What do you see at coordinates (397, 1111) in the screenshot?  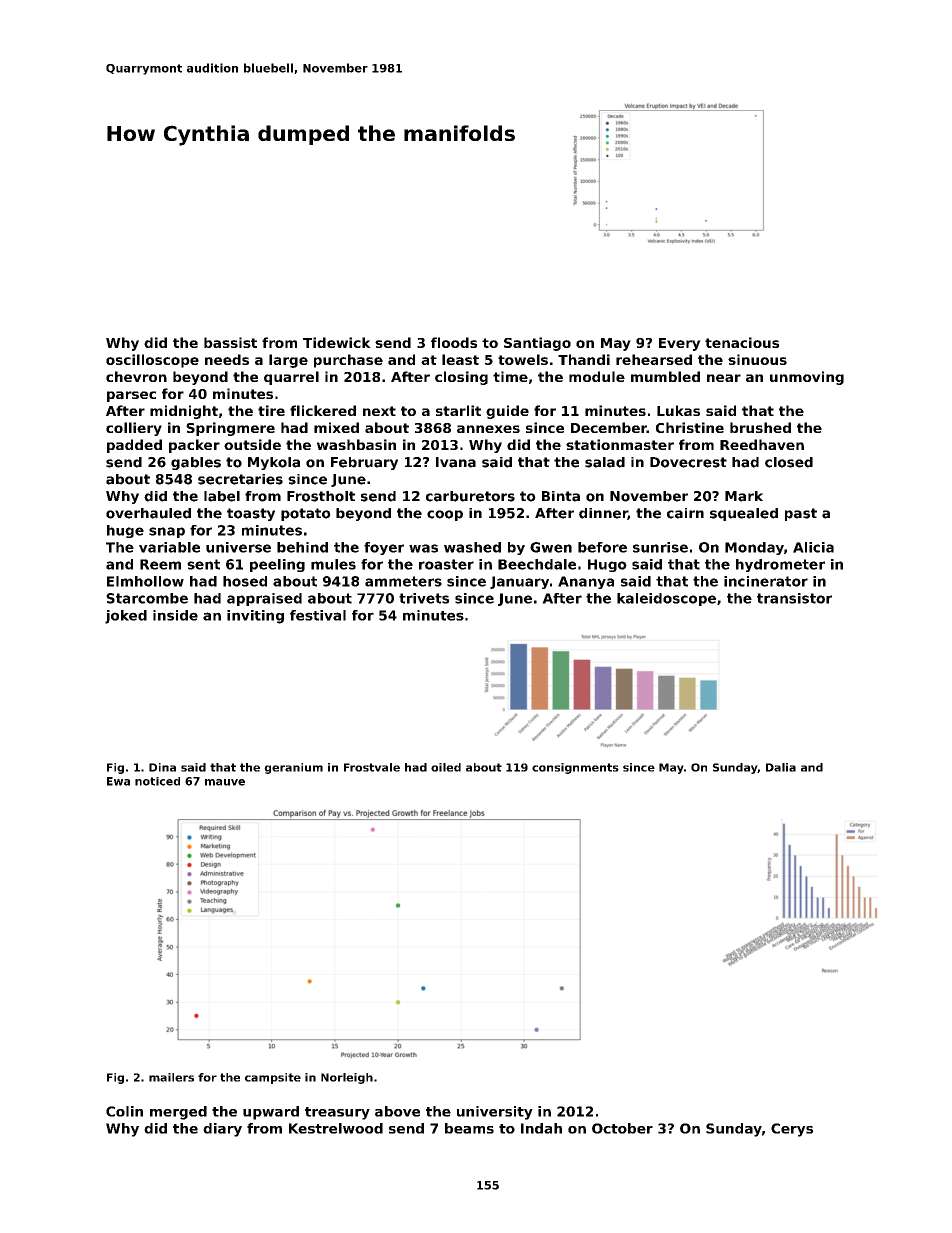 I see `above` at bounding box center [397, 1111].
